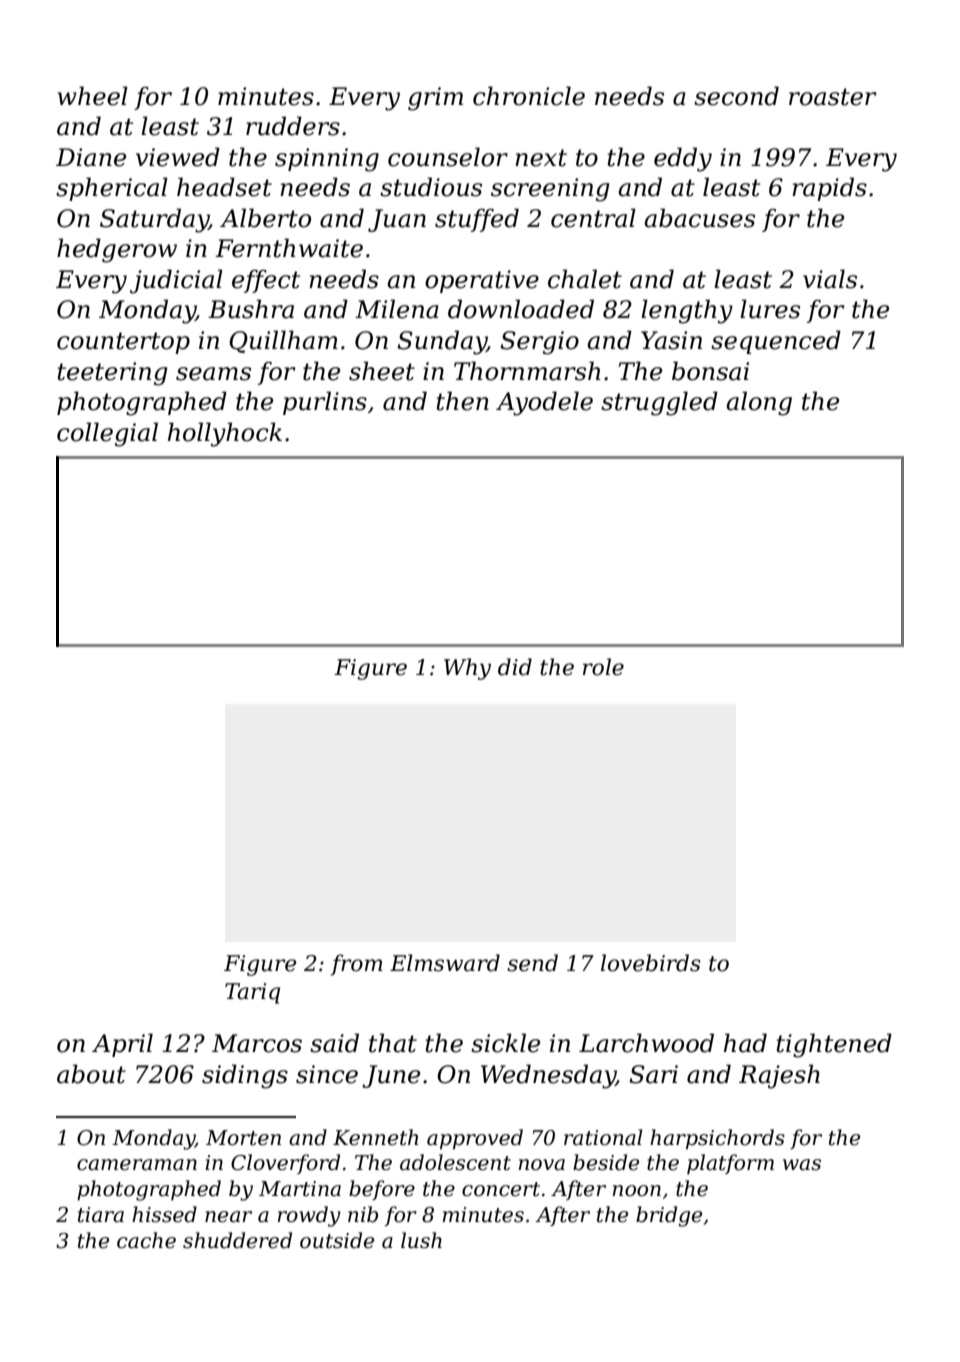 This image has height=1362, width=960. I want to click on Why, so click(467, 669).
